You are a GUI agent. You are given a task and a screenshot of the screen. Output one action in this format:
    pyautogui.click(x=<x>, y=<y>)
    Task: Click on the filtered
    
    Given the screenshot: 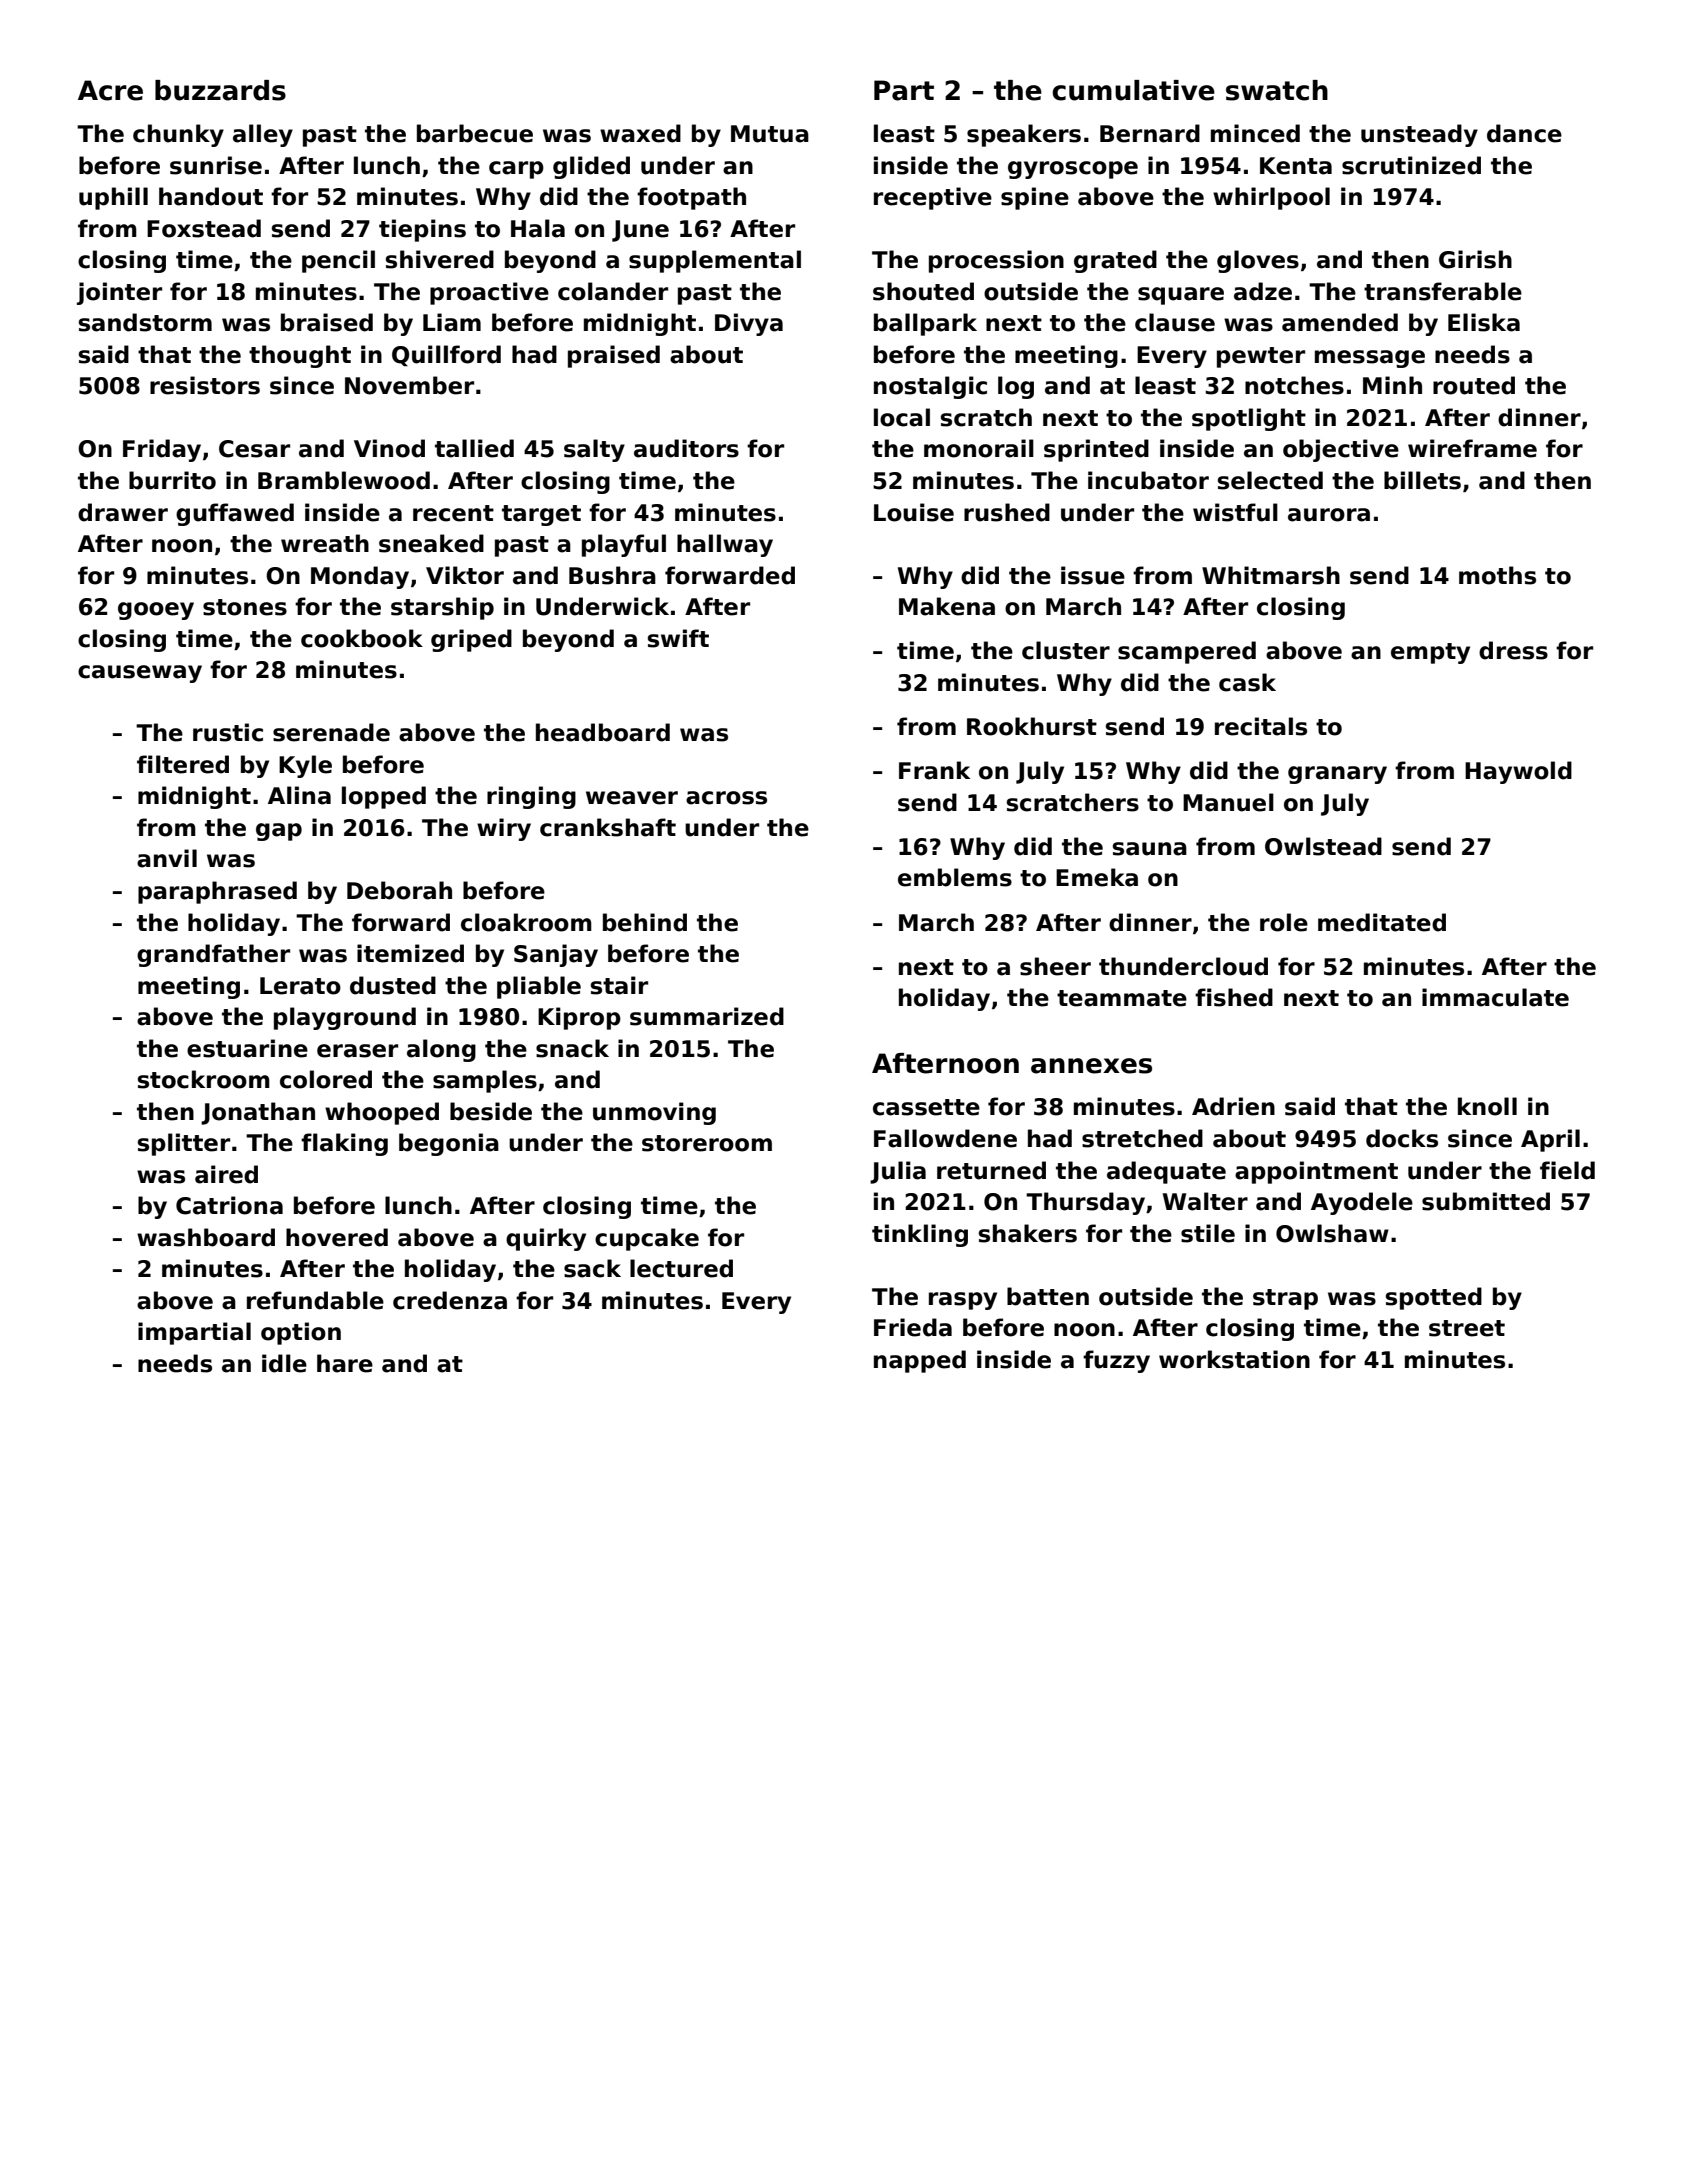 What is the action you would take?
    pyautogui.click(x=183, y=764)
